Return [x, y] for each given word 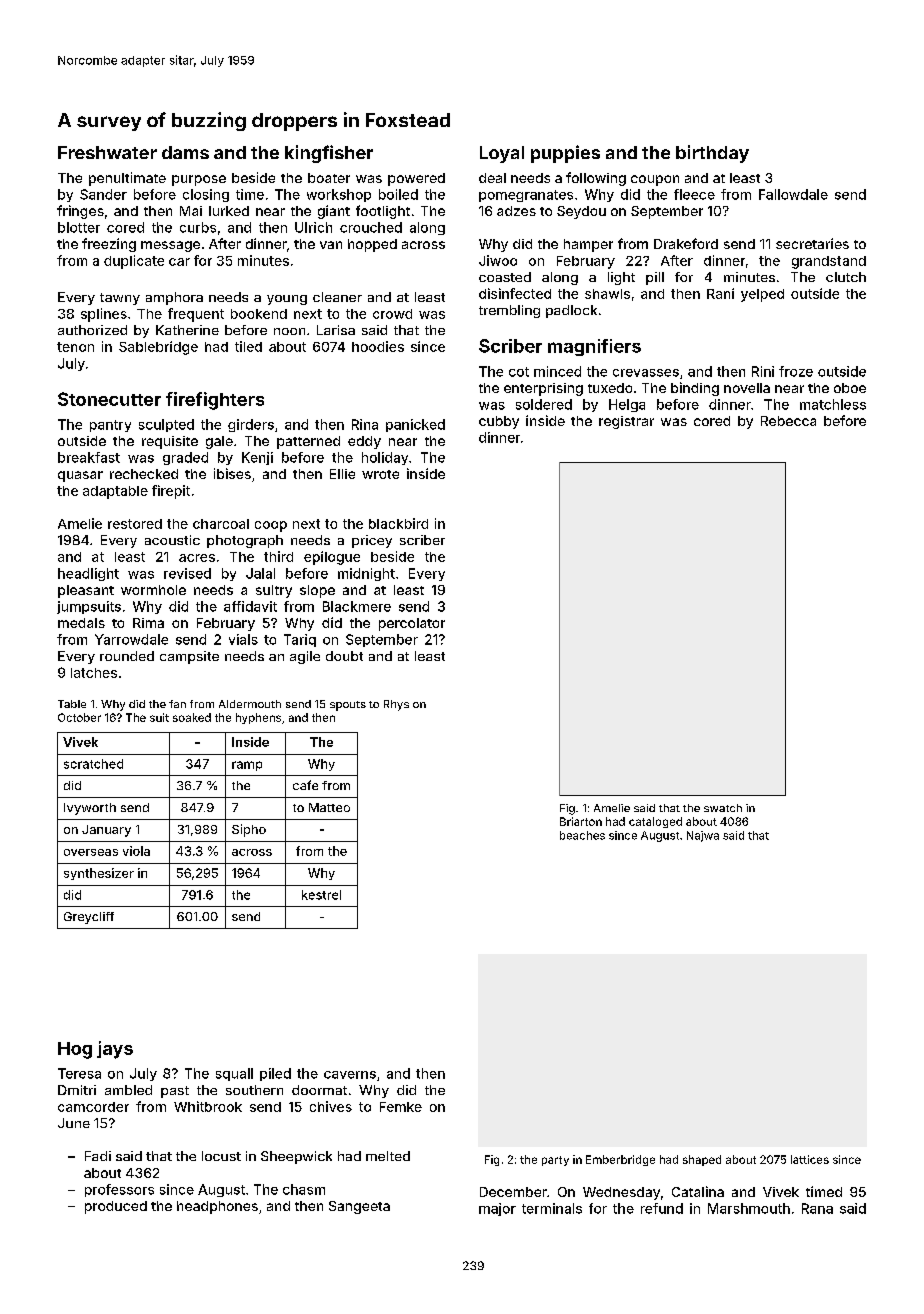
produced [116, 1207]
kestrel [321, 895]
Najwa [703, 836]
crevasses [646, 373]
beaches [582, 835]
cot [519, 372]
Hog [75, 1050]
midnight [366, 574]
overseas [91, 852]
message [170, 246]
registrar [626, 422]
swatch [723, 808]
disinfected [515, 293]
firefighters [215, 401]
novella [747, 388]
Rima [148, 623]
